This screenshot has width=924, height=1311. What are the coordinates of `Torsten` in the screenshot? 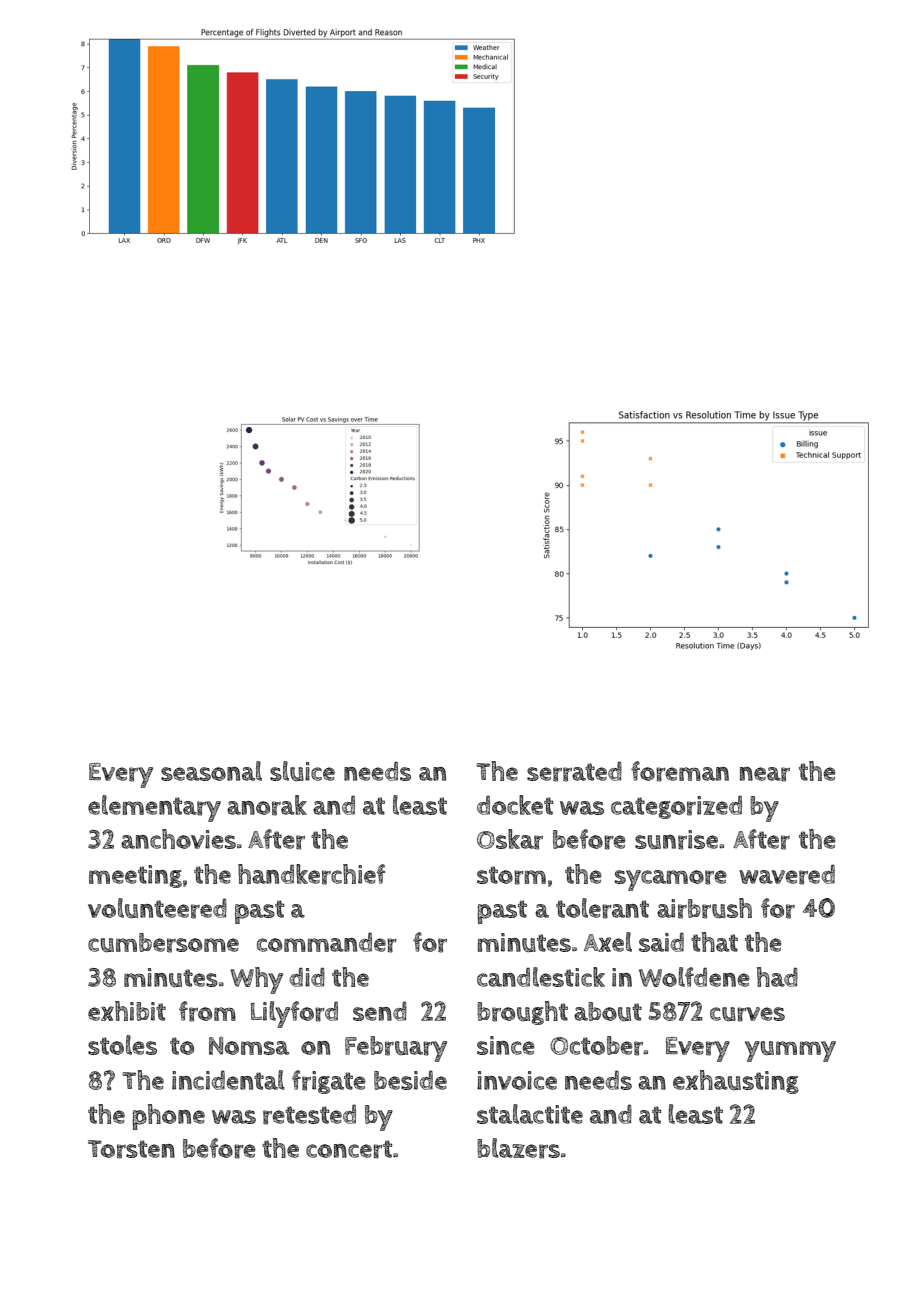 It's located at (131, 1149).
